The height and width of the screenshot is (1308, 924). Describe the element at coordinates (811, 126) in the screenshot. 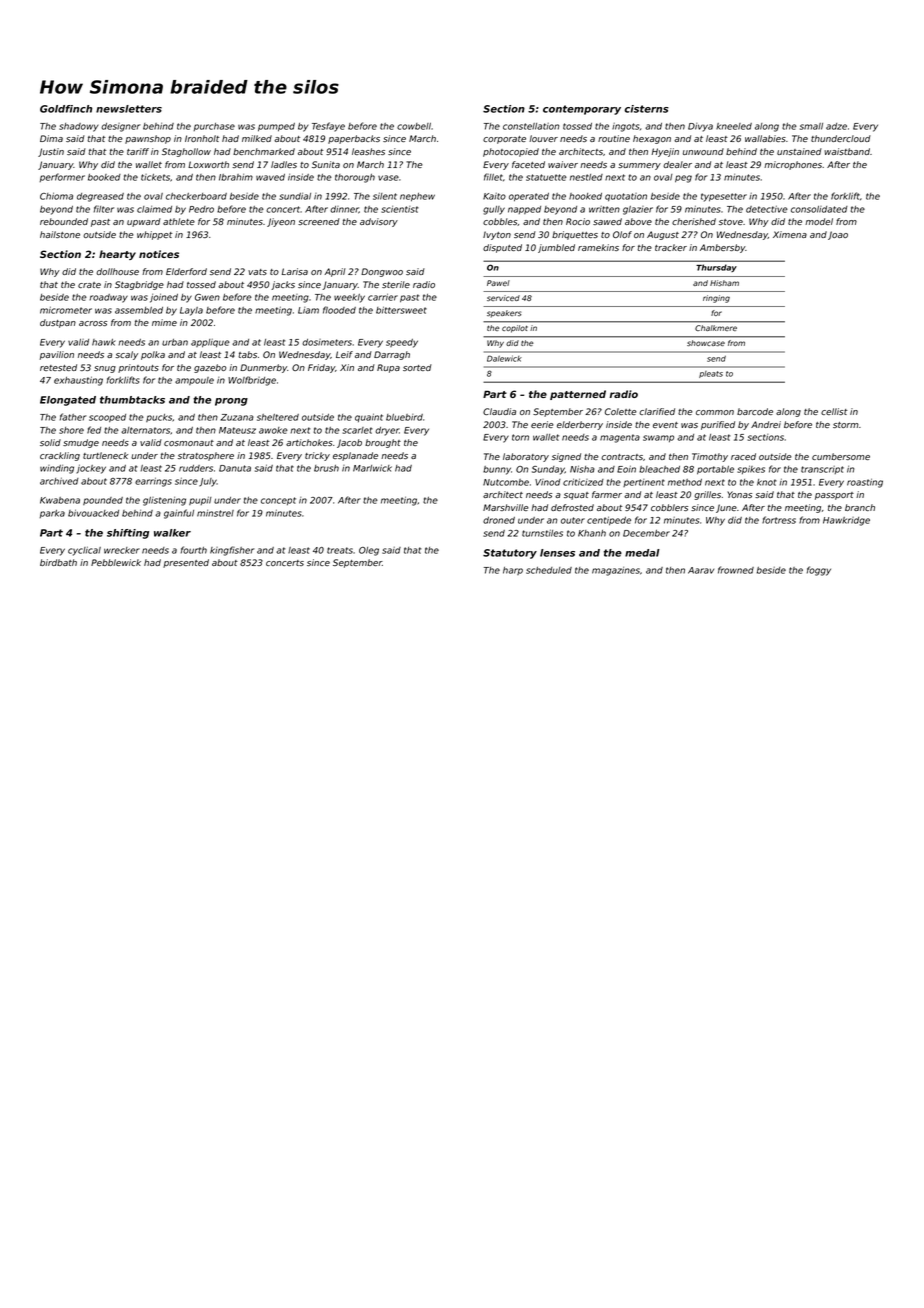

I see `small` at that location.
